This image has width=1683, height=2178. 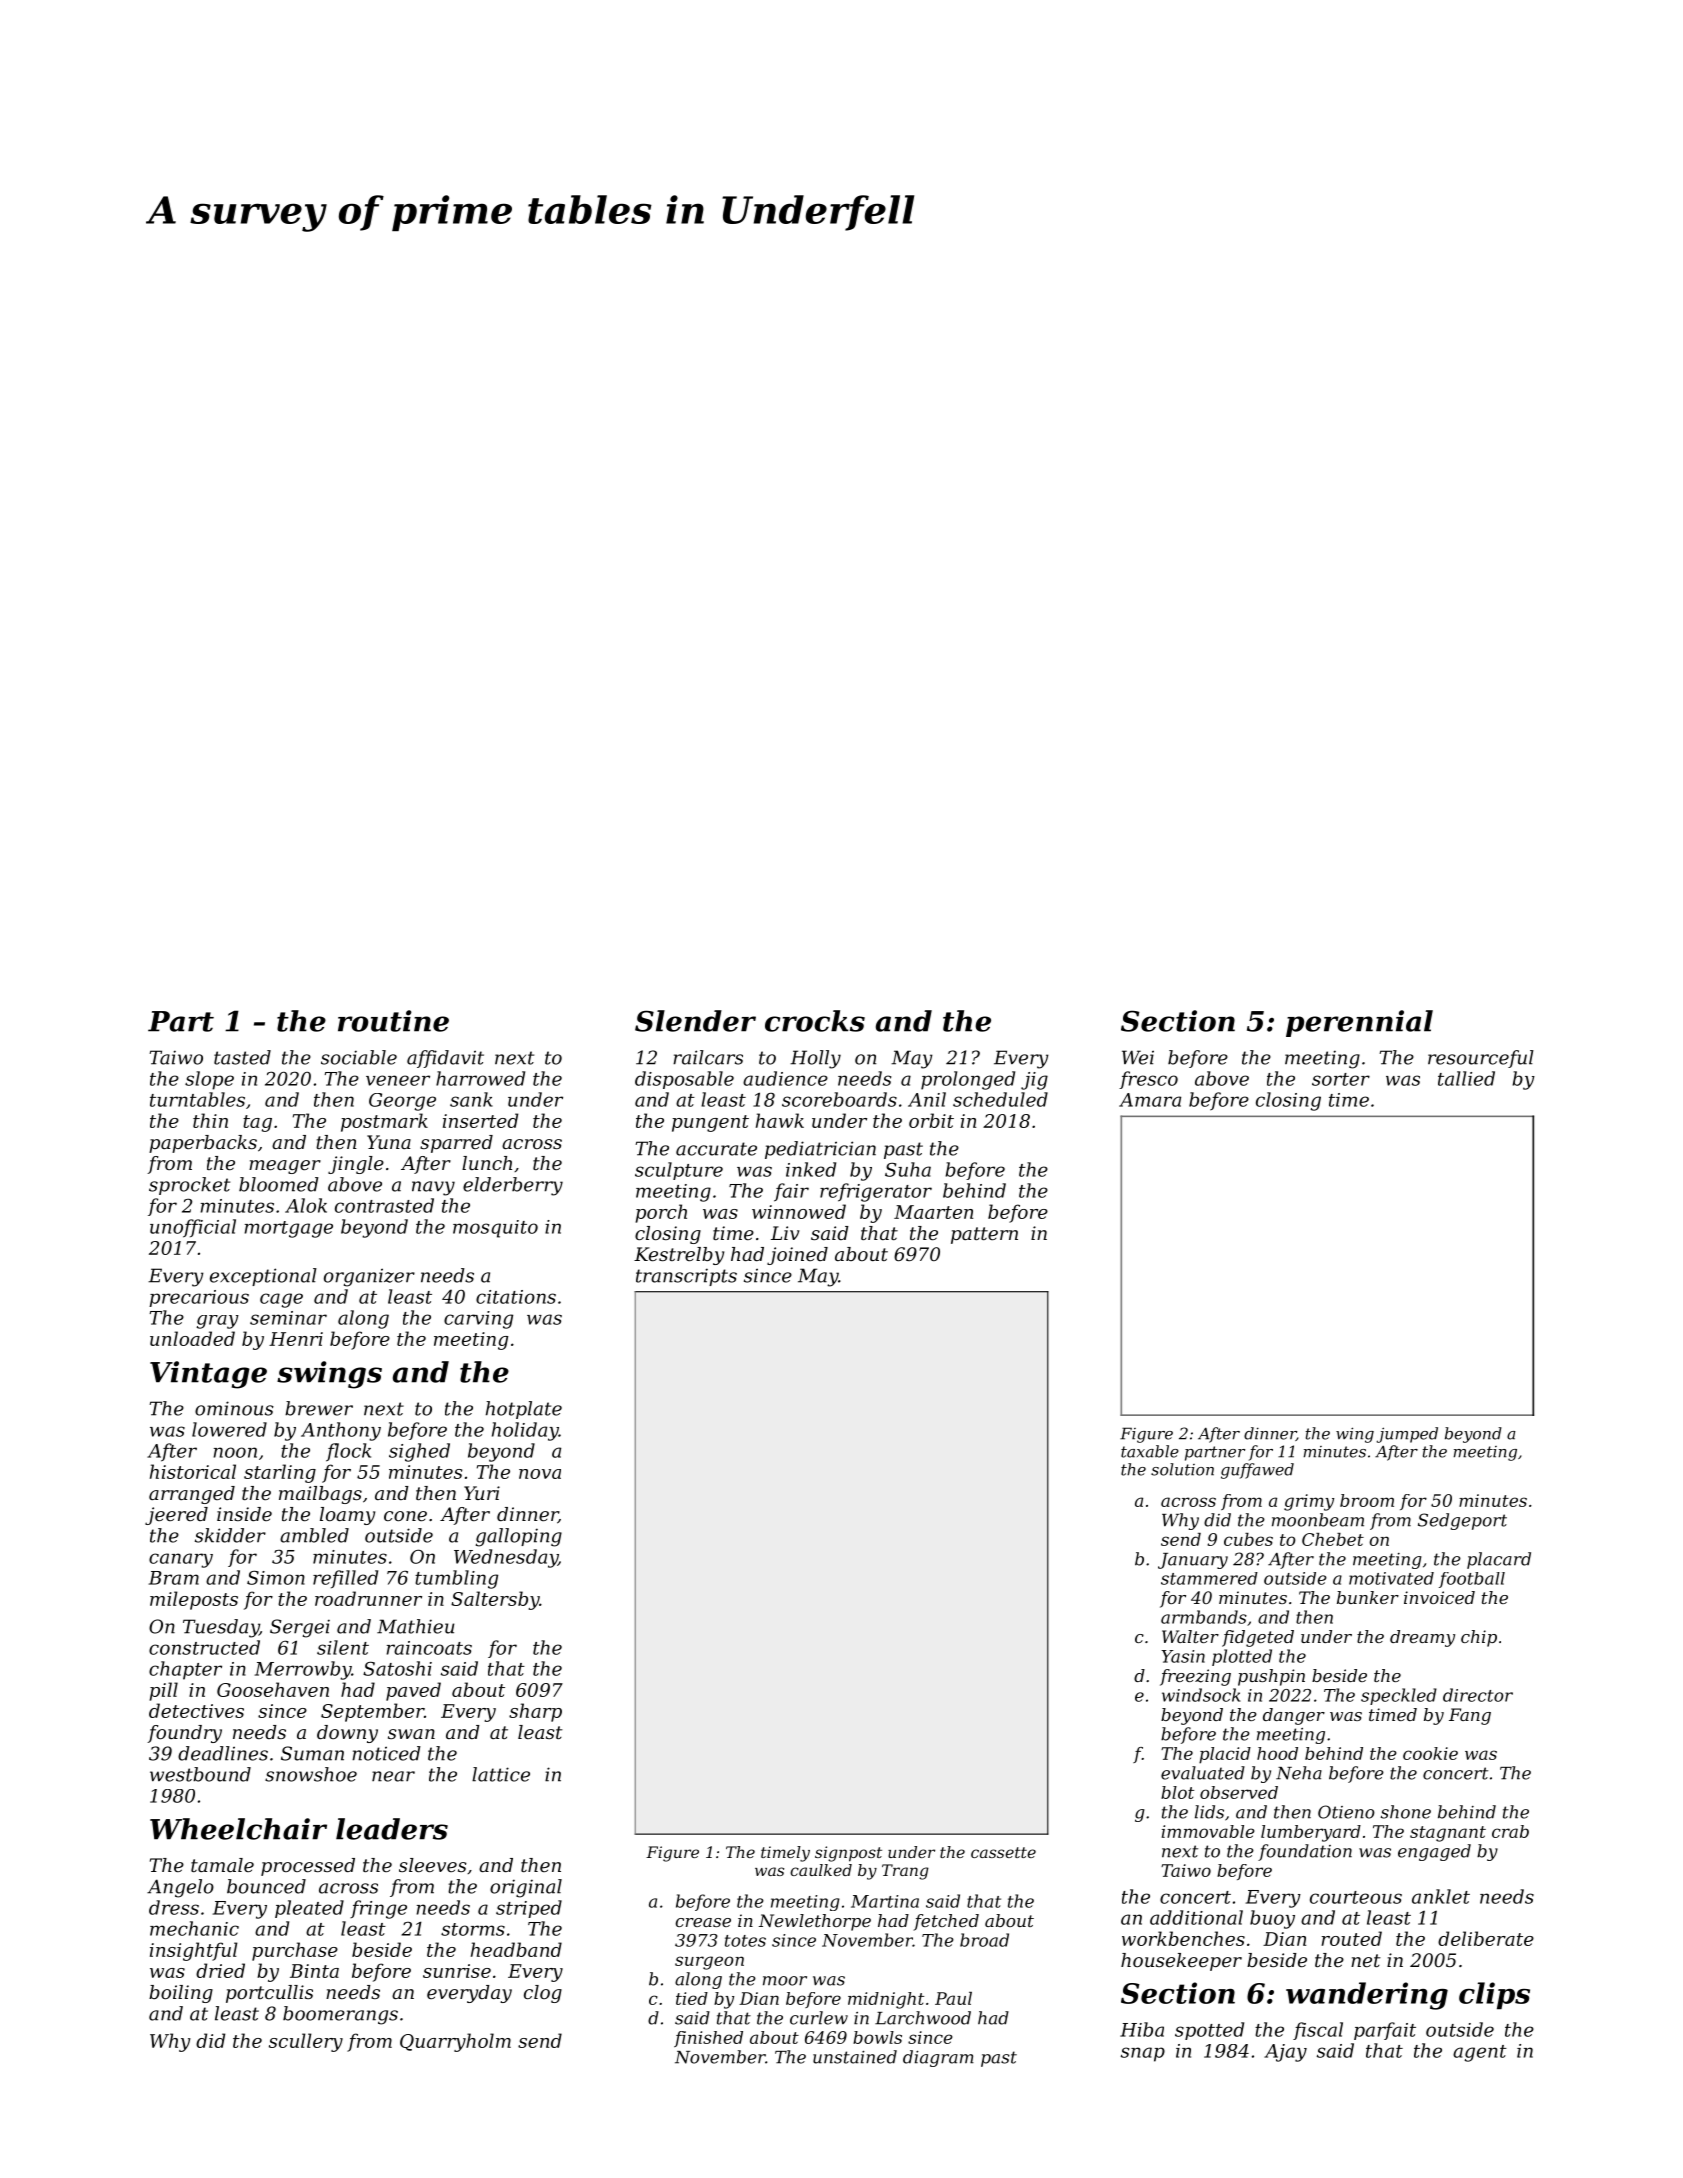 I want to click on noon, so click(x=235, y=1452).
